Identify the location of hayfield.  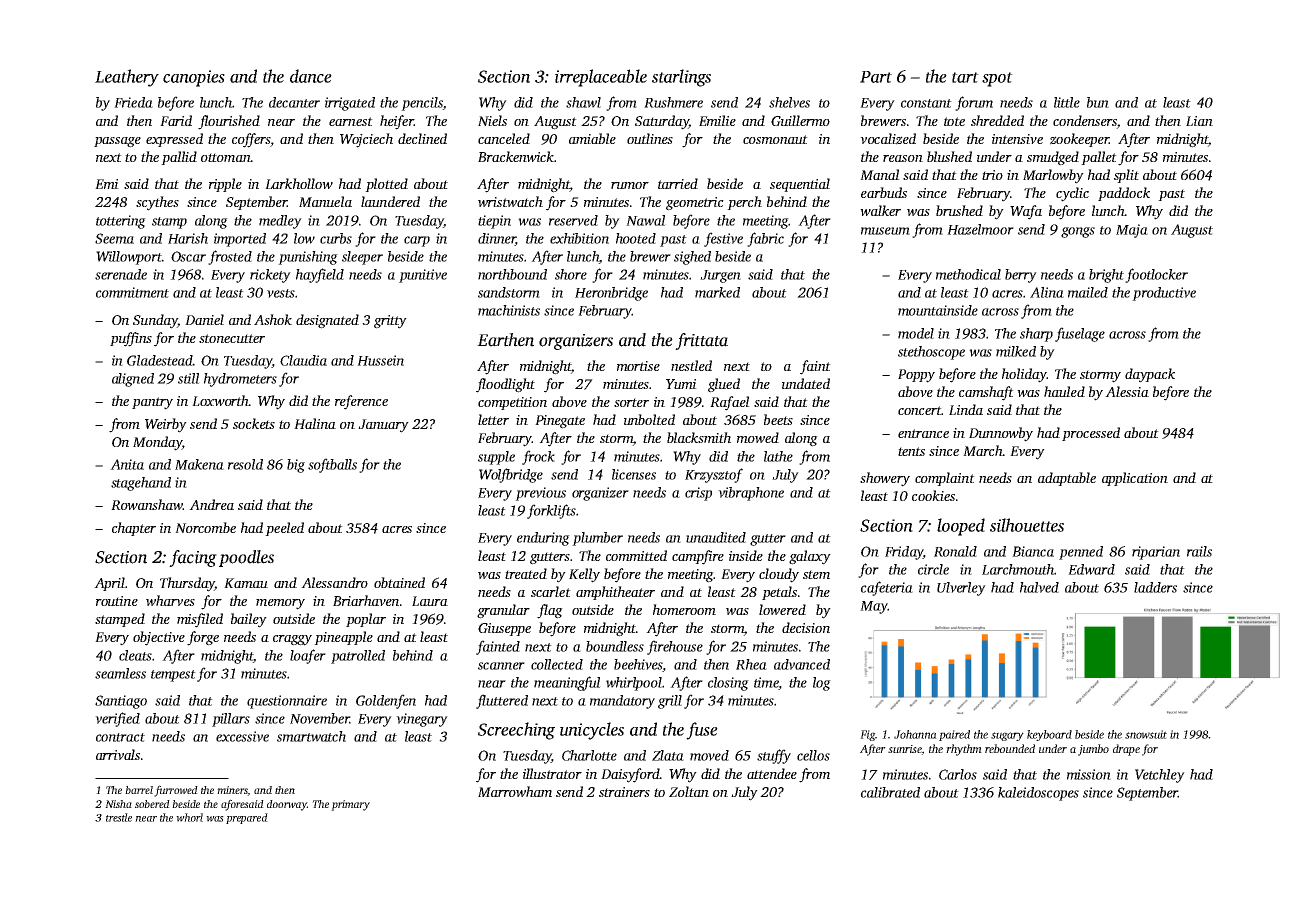
(320, 275).
